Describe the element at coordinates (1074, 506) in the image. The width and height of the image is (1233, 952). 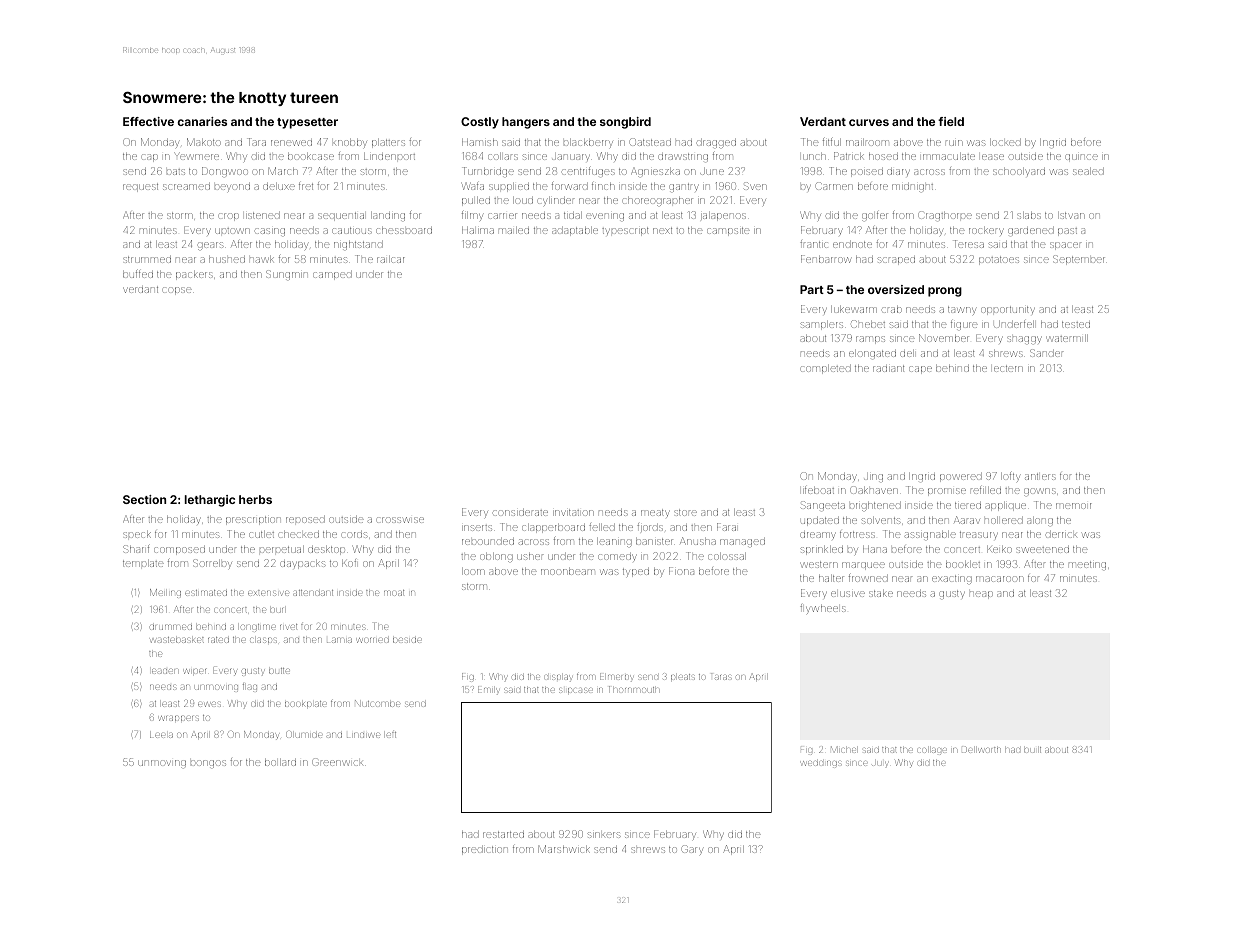
I see `memoir` at that location.
